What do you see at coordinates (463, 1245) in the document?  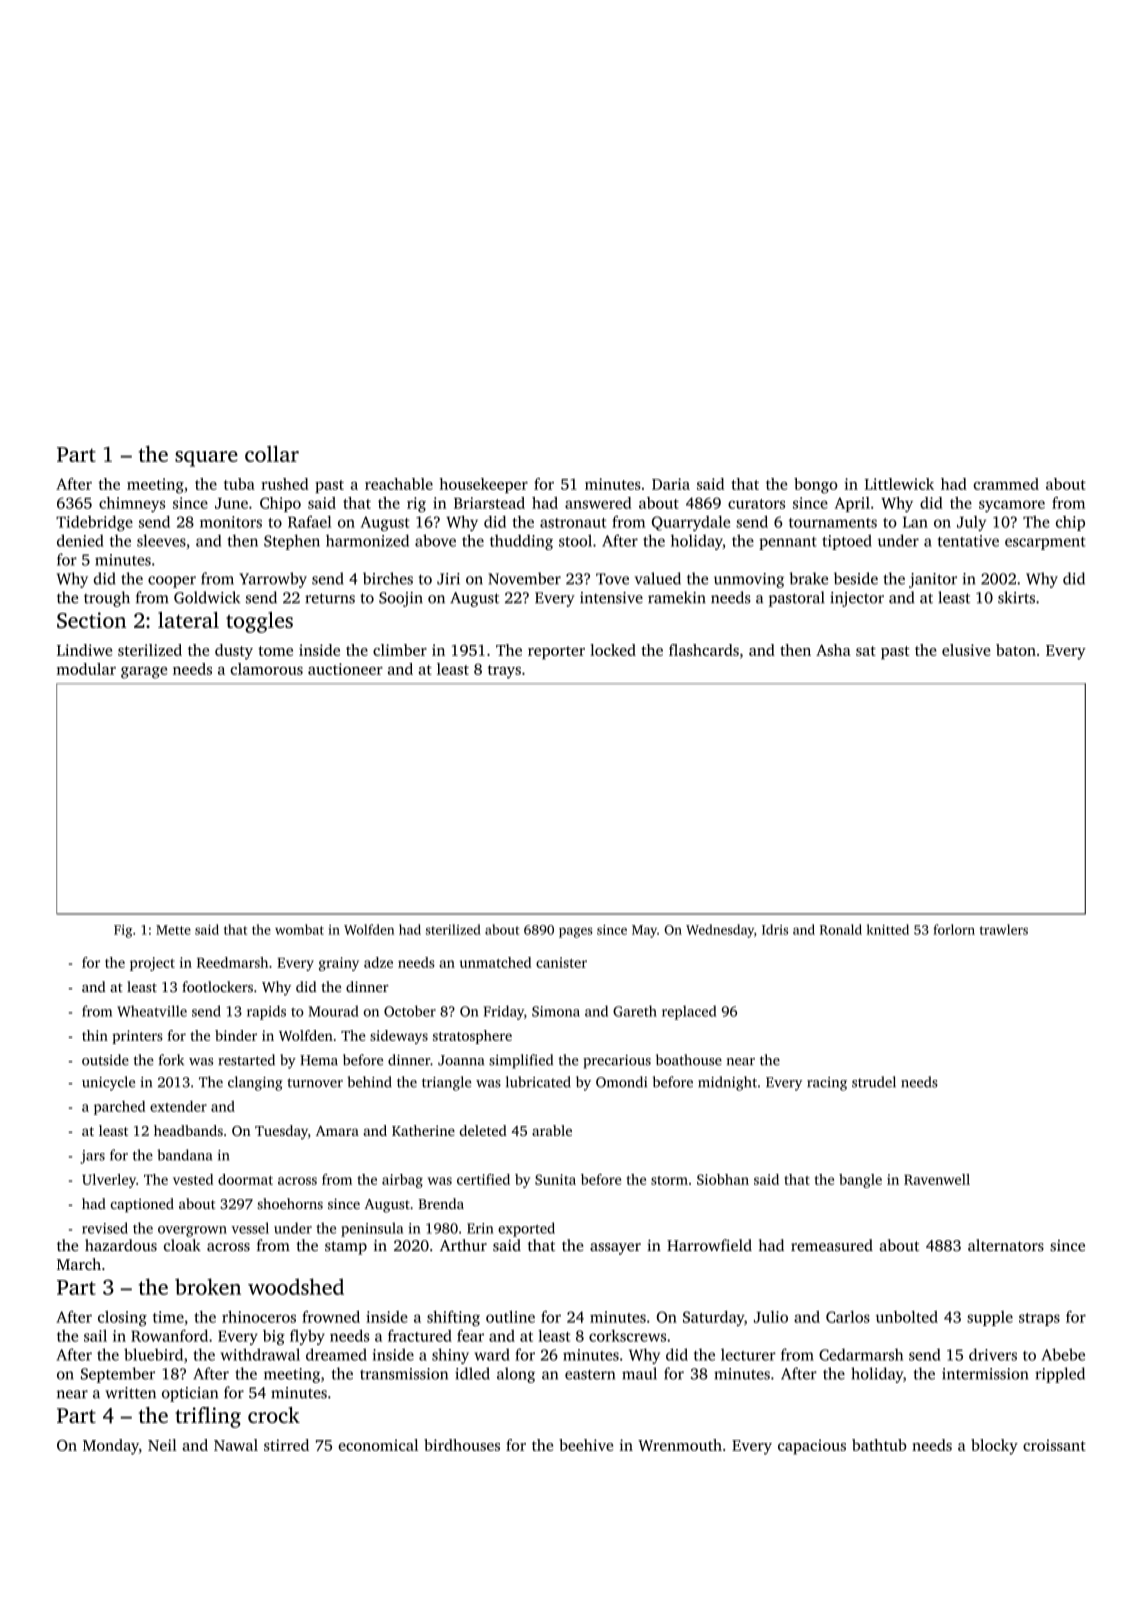 I see `Arthur` at bounding box center [463, 1245].
